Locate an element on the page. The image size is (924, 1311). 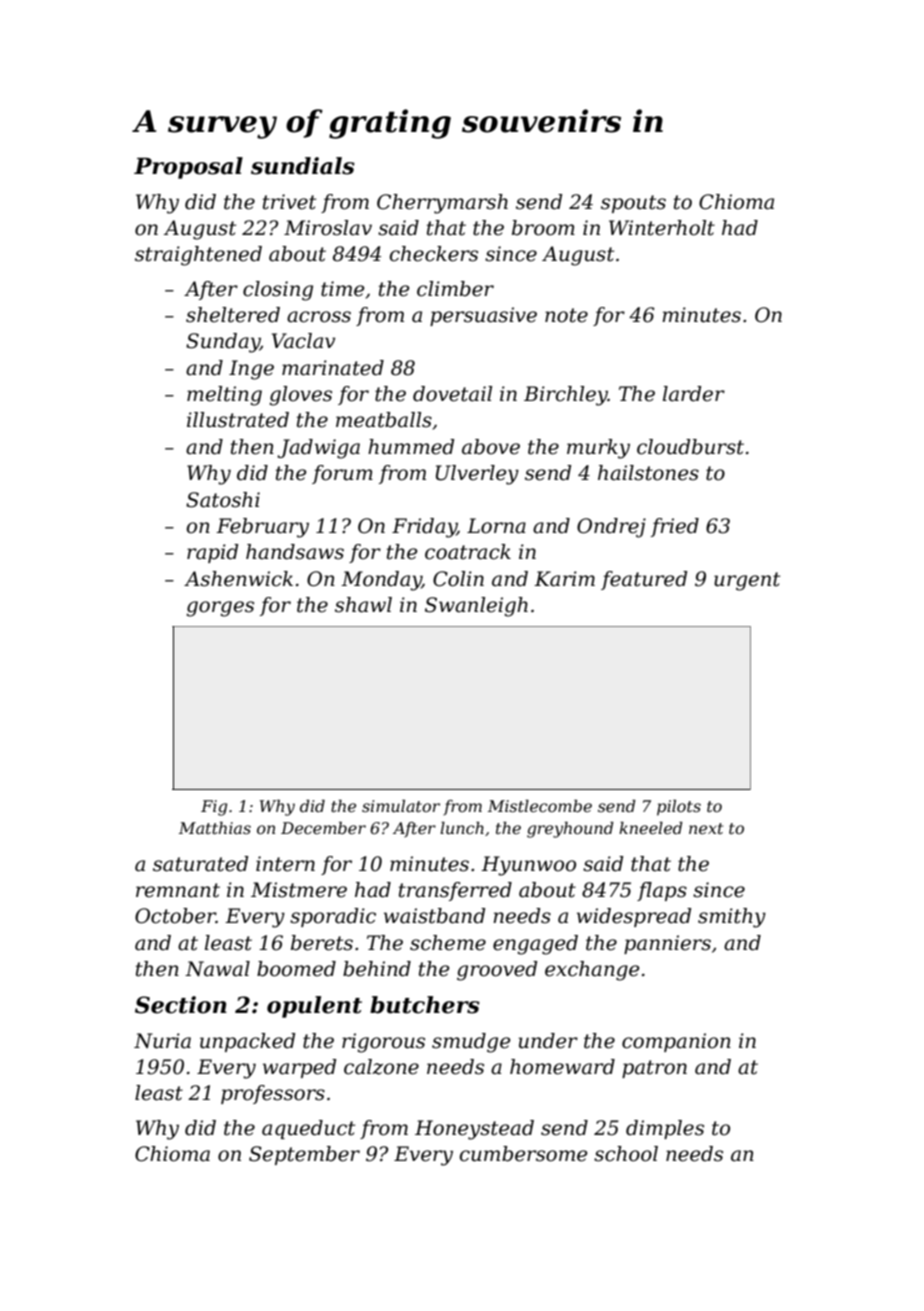
smithy is located at coordinates (732, 918).
